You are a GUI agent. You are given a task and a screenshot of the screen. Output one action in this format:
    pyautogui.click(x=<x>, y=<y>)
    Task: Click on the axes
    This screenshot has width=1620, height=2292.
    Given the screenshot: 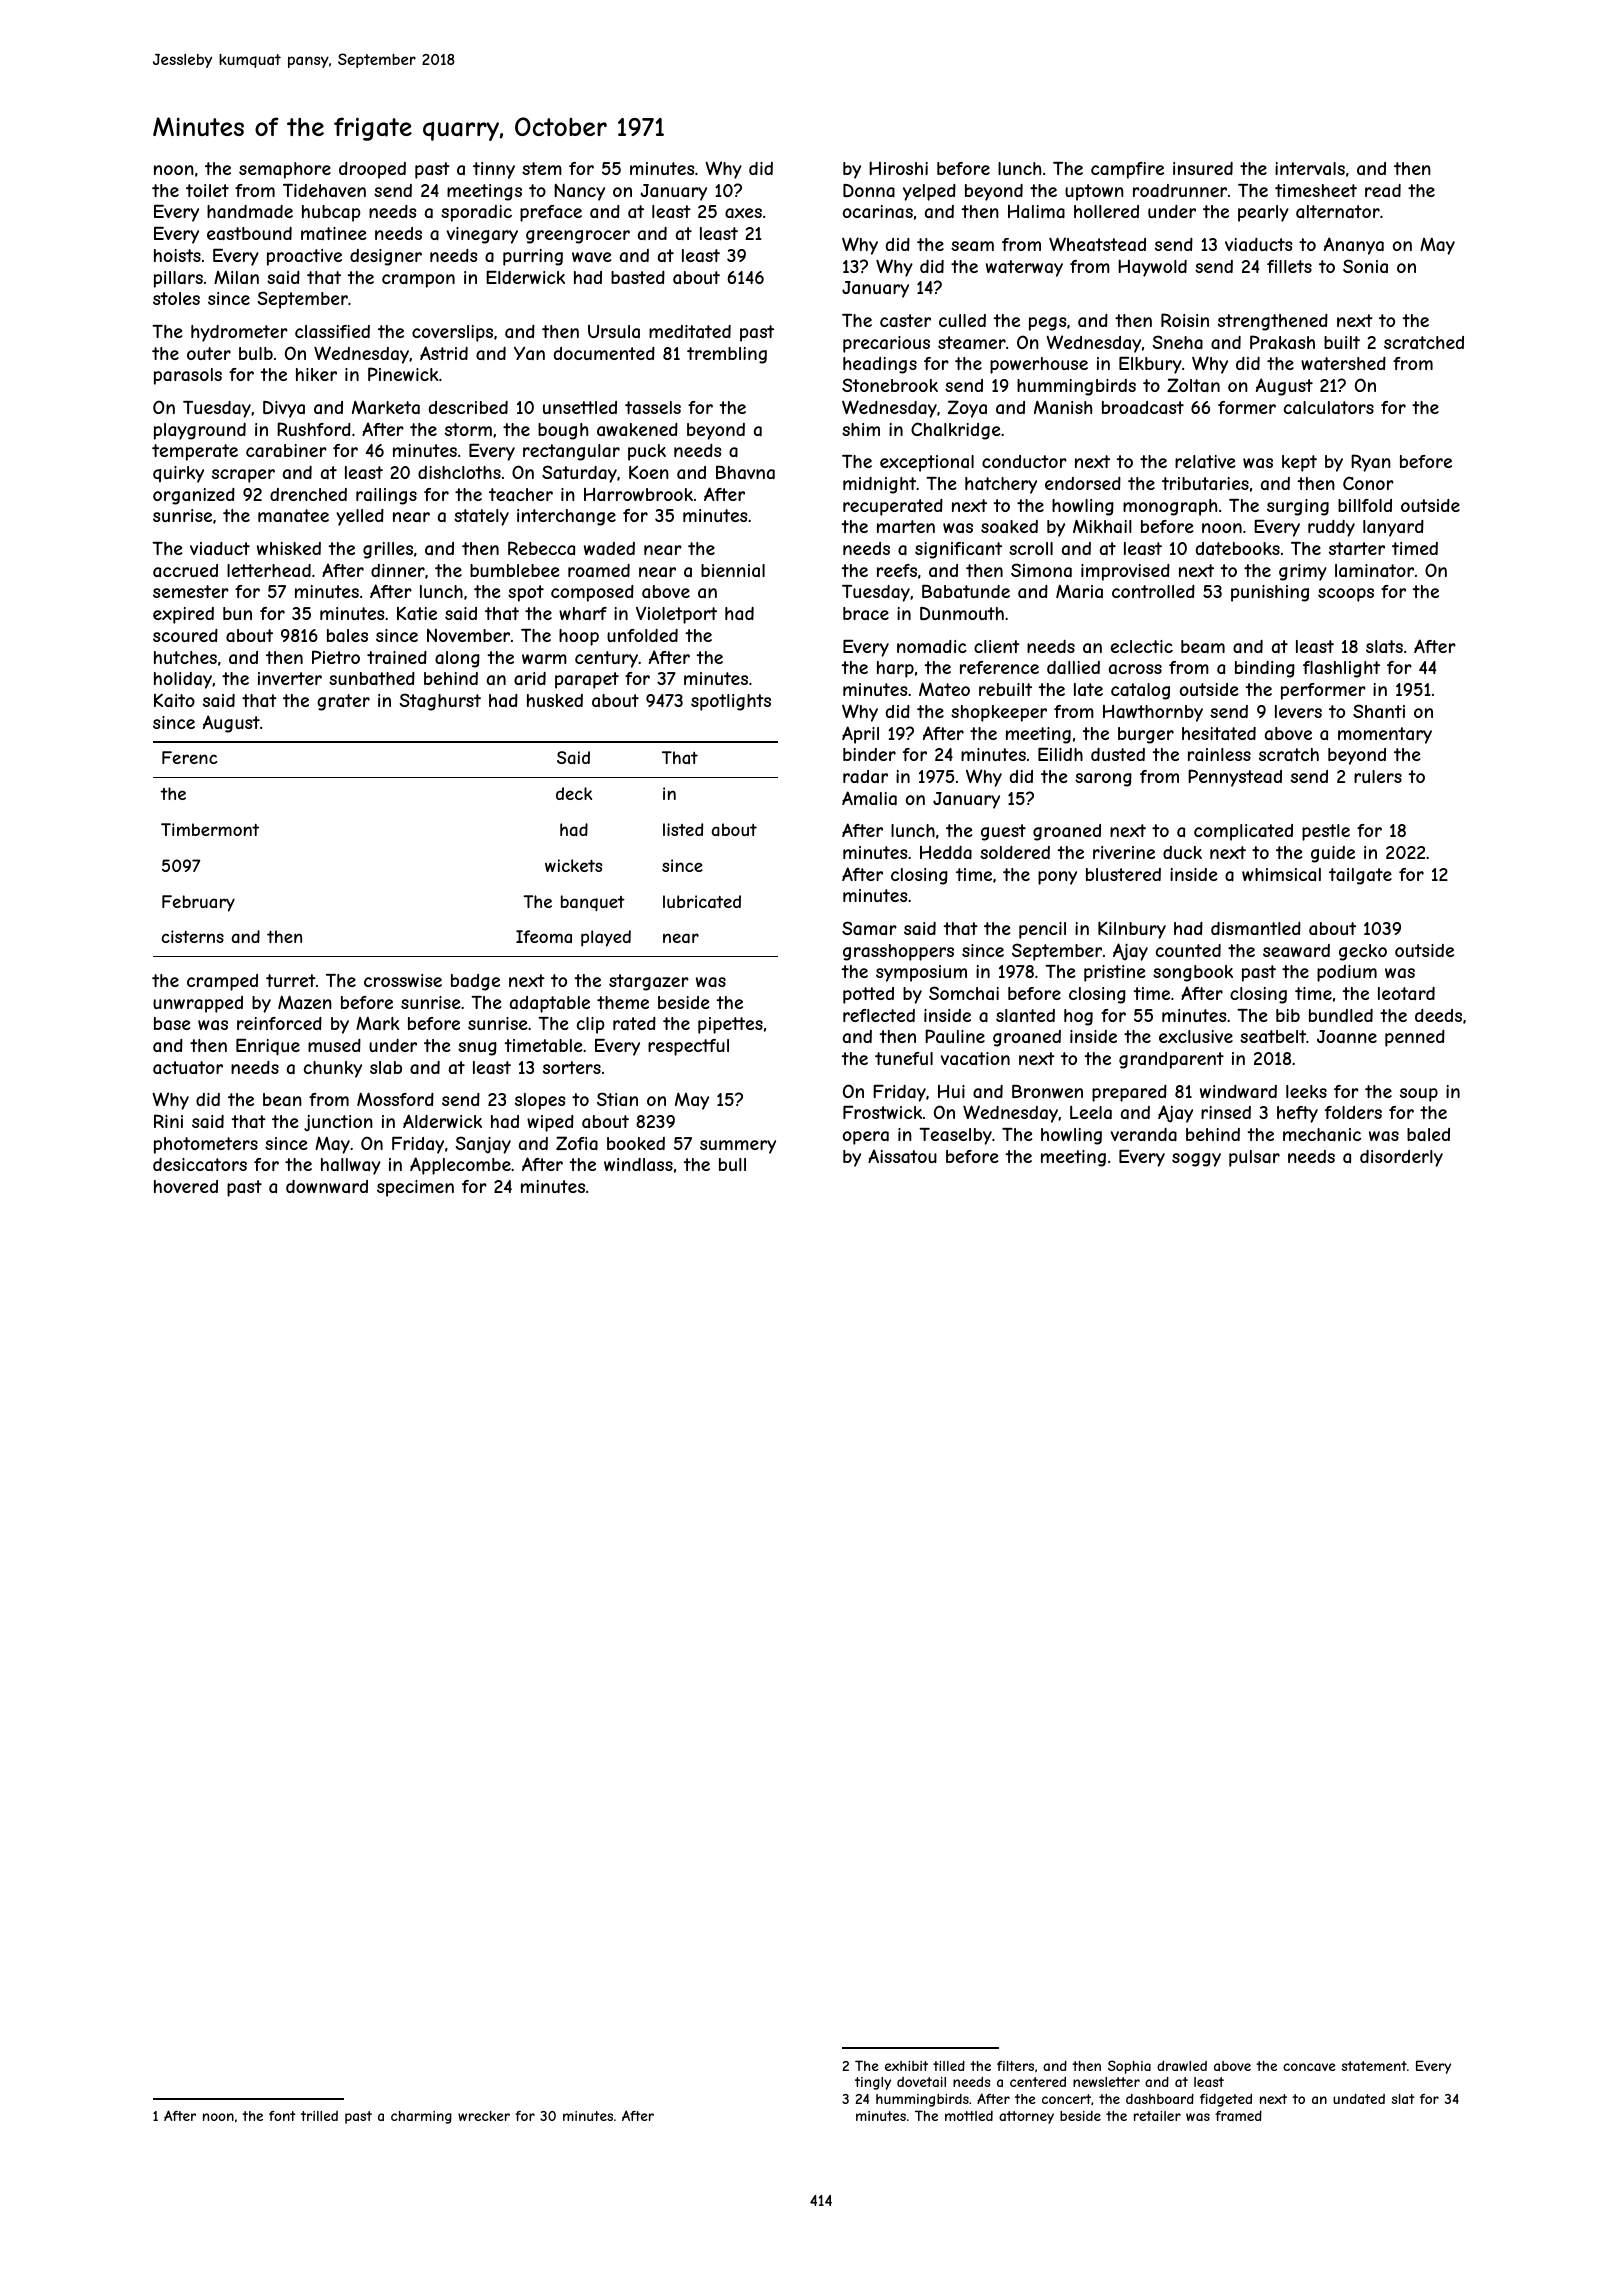 What is the action you would take?
    pyautogui.click(x=743, y=213)
